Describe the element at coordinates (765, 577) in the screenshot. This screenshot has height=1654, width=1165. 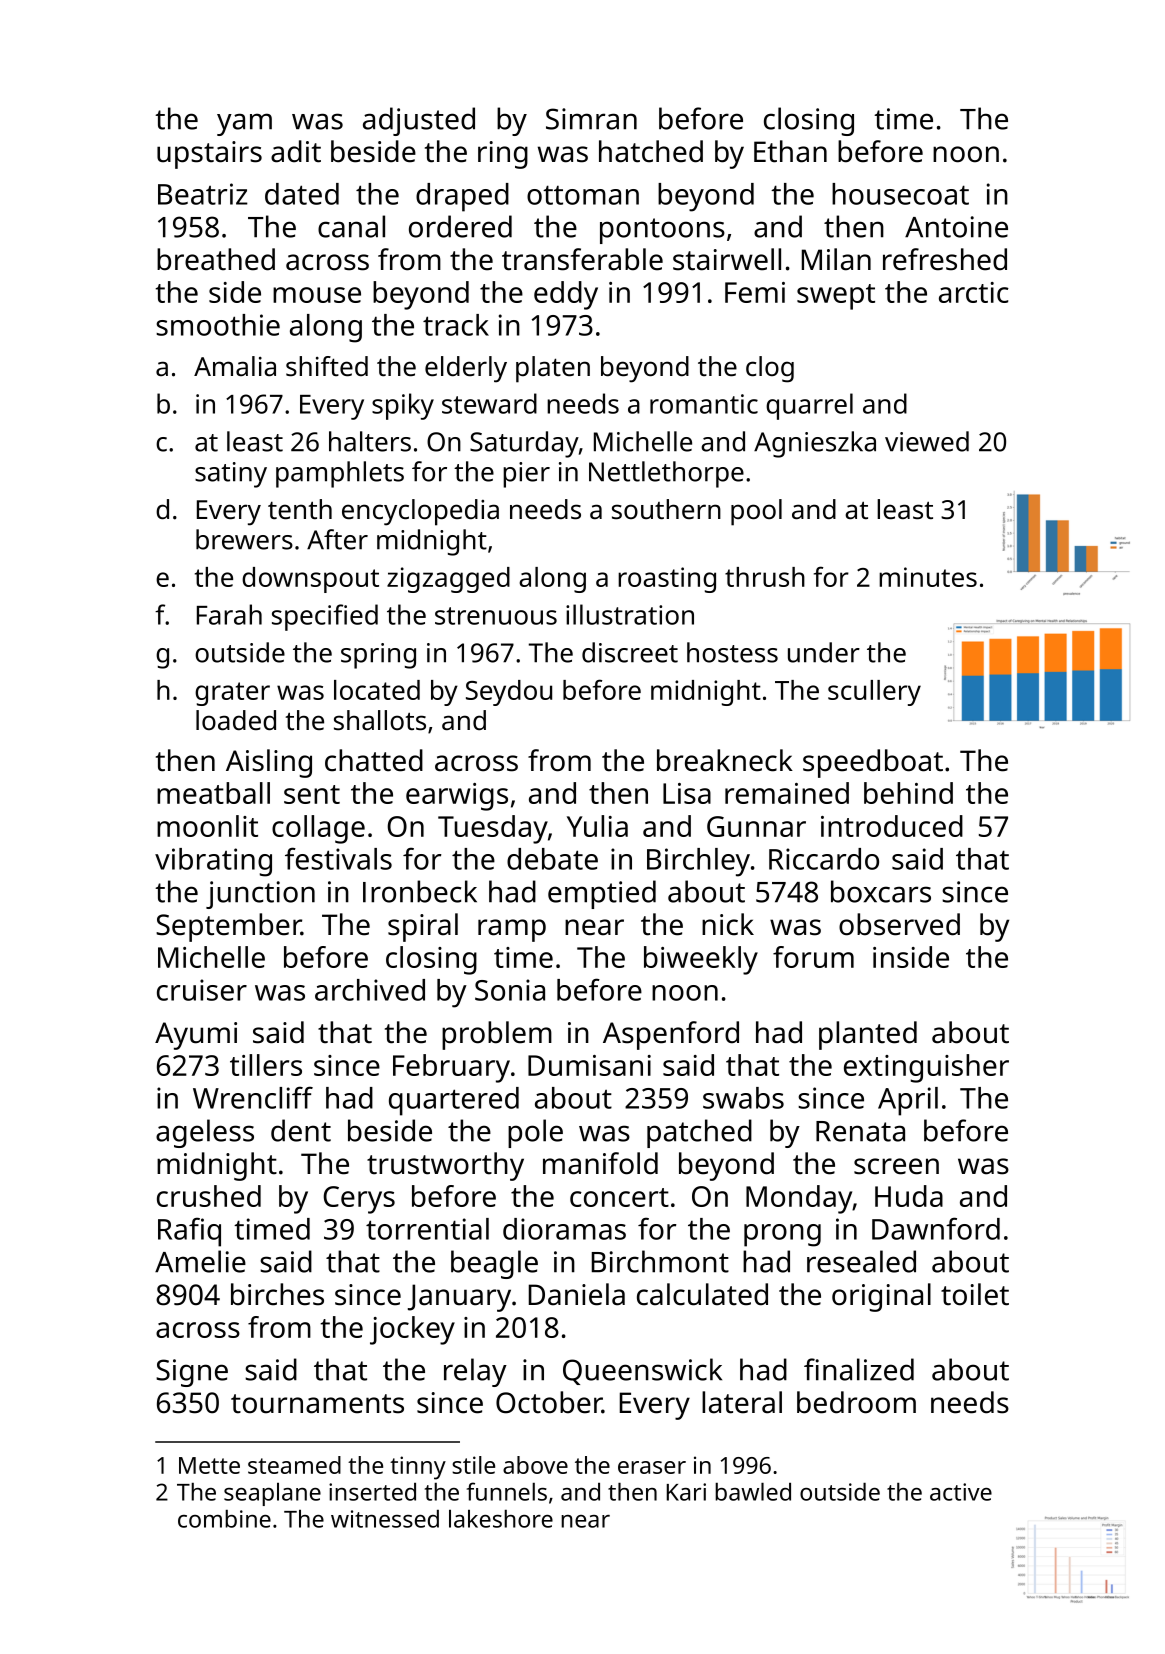
I see `thrush` at that location.
